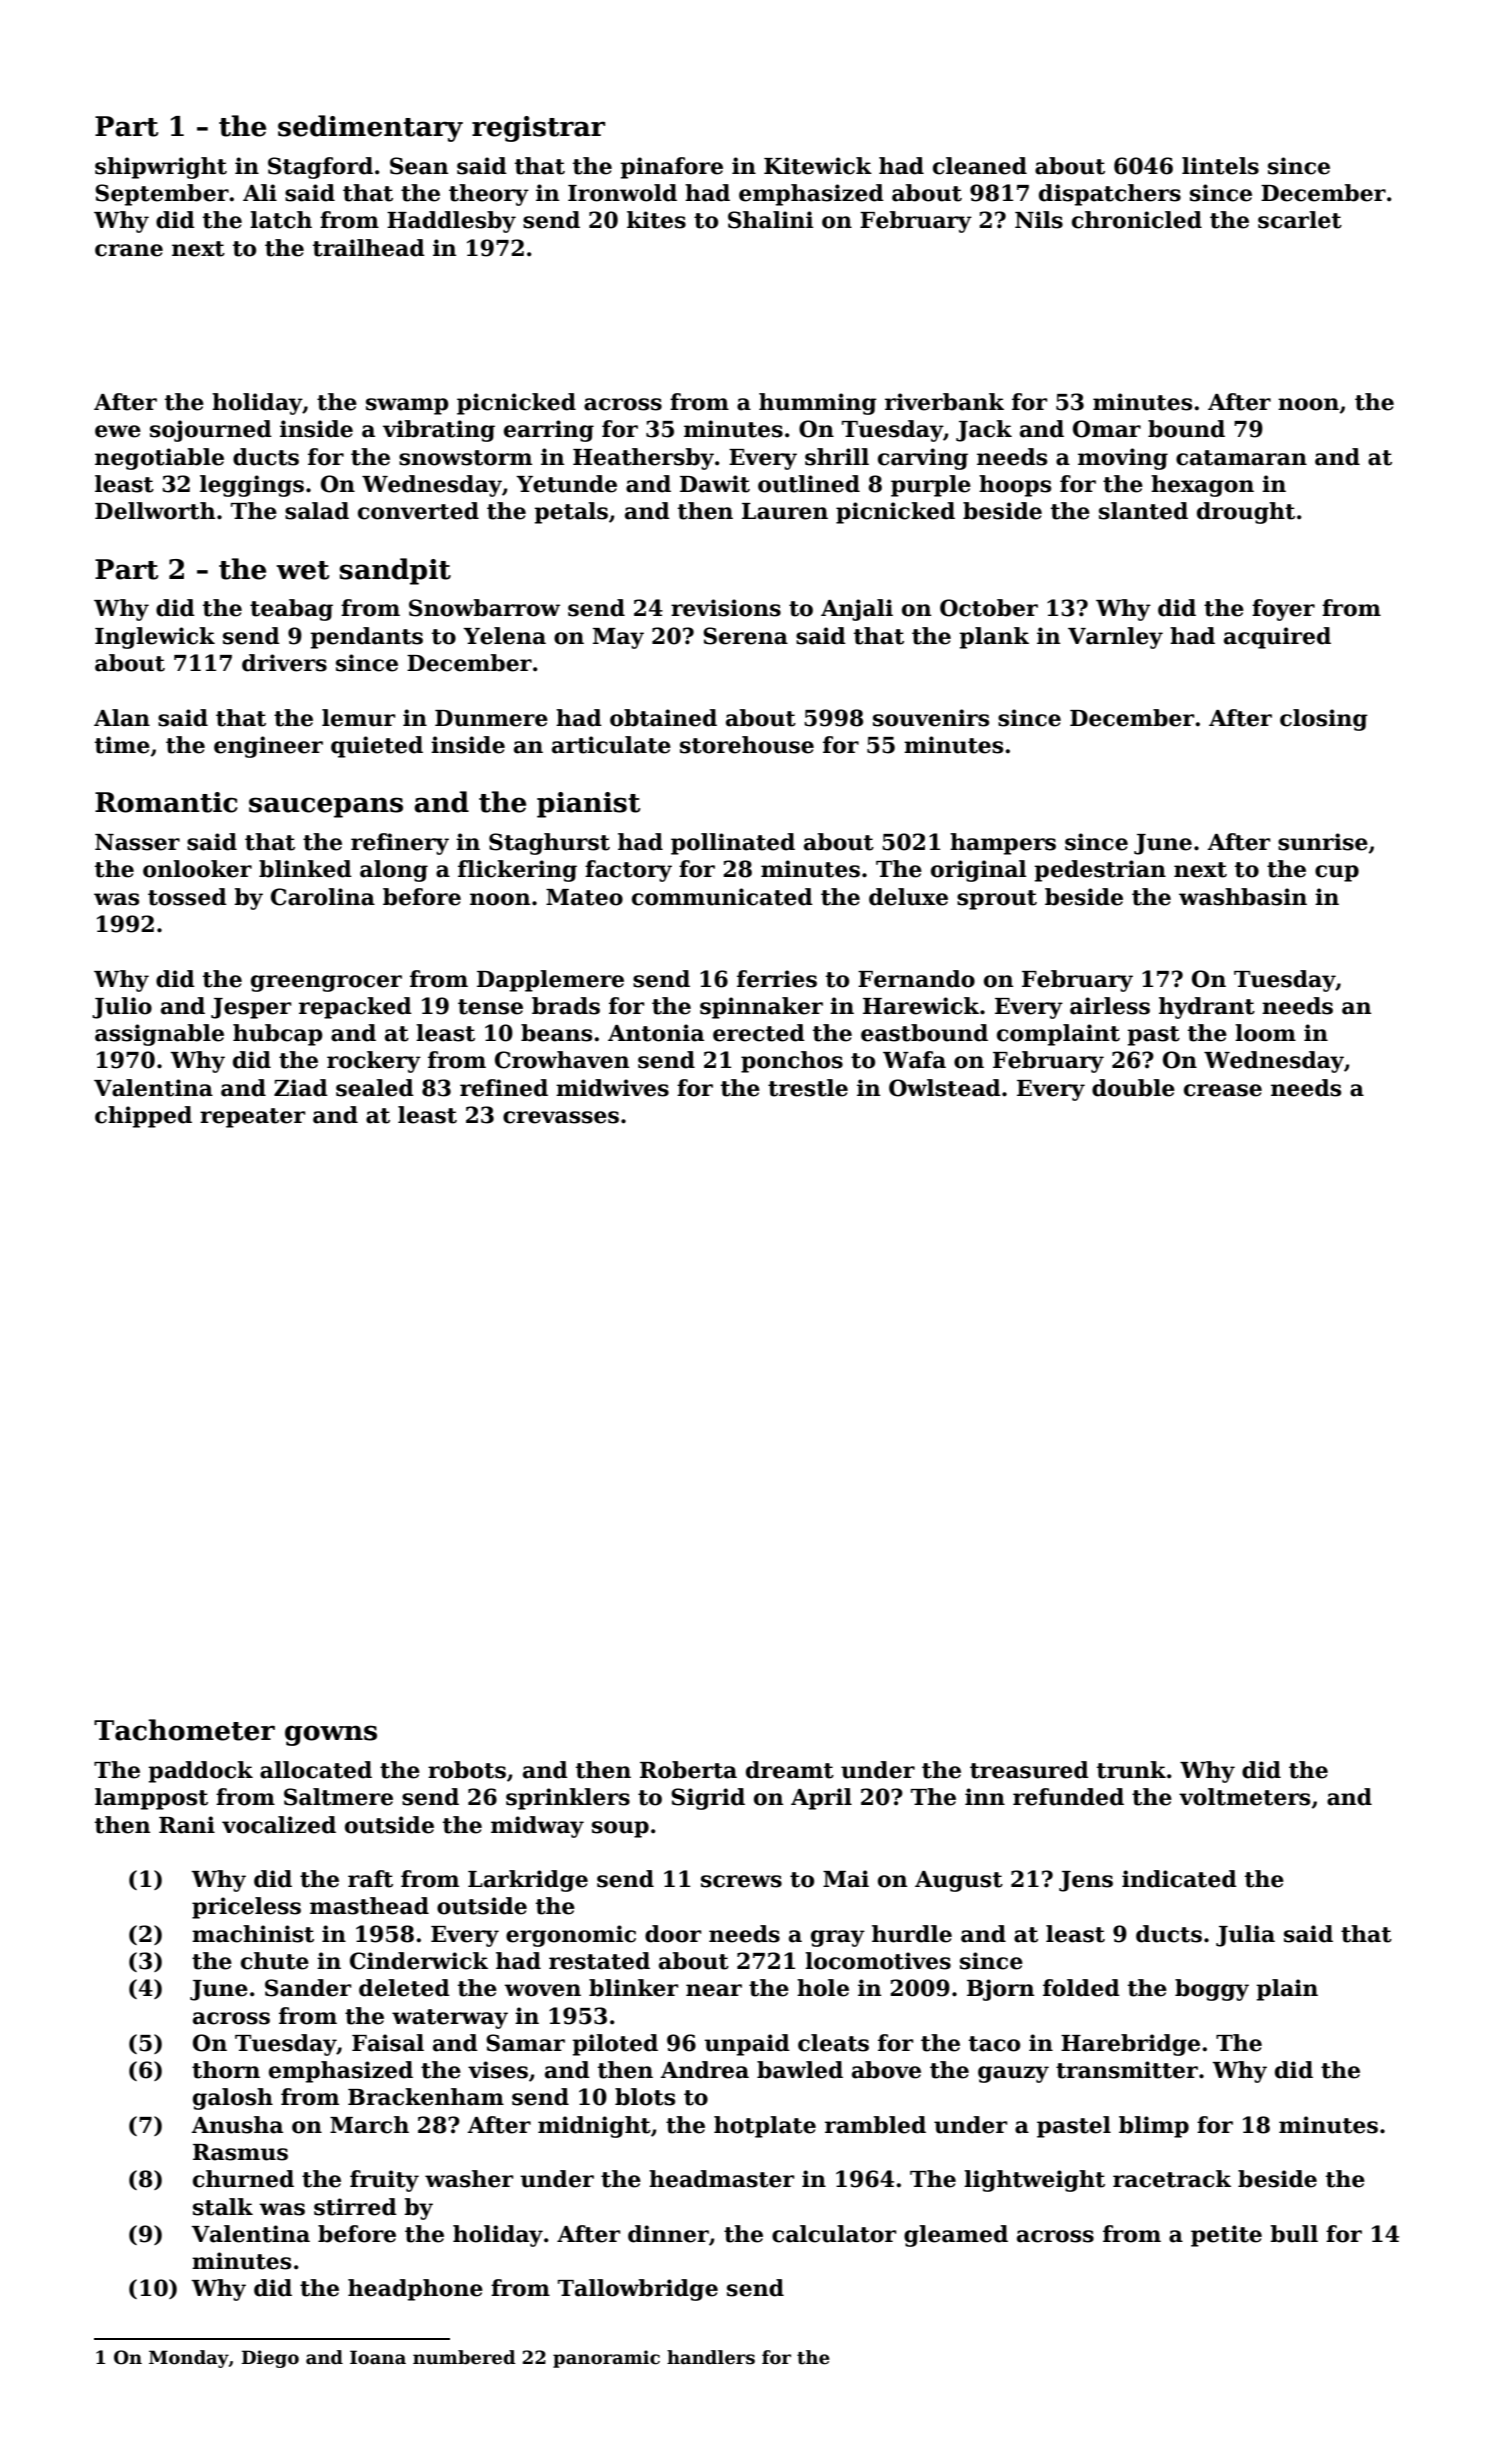 This document has height=2464, width=1496. Describe the element at coordinates (268, 747) in the document. I see `engineer` at that location.
